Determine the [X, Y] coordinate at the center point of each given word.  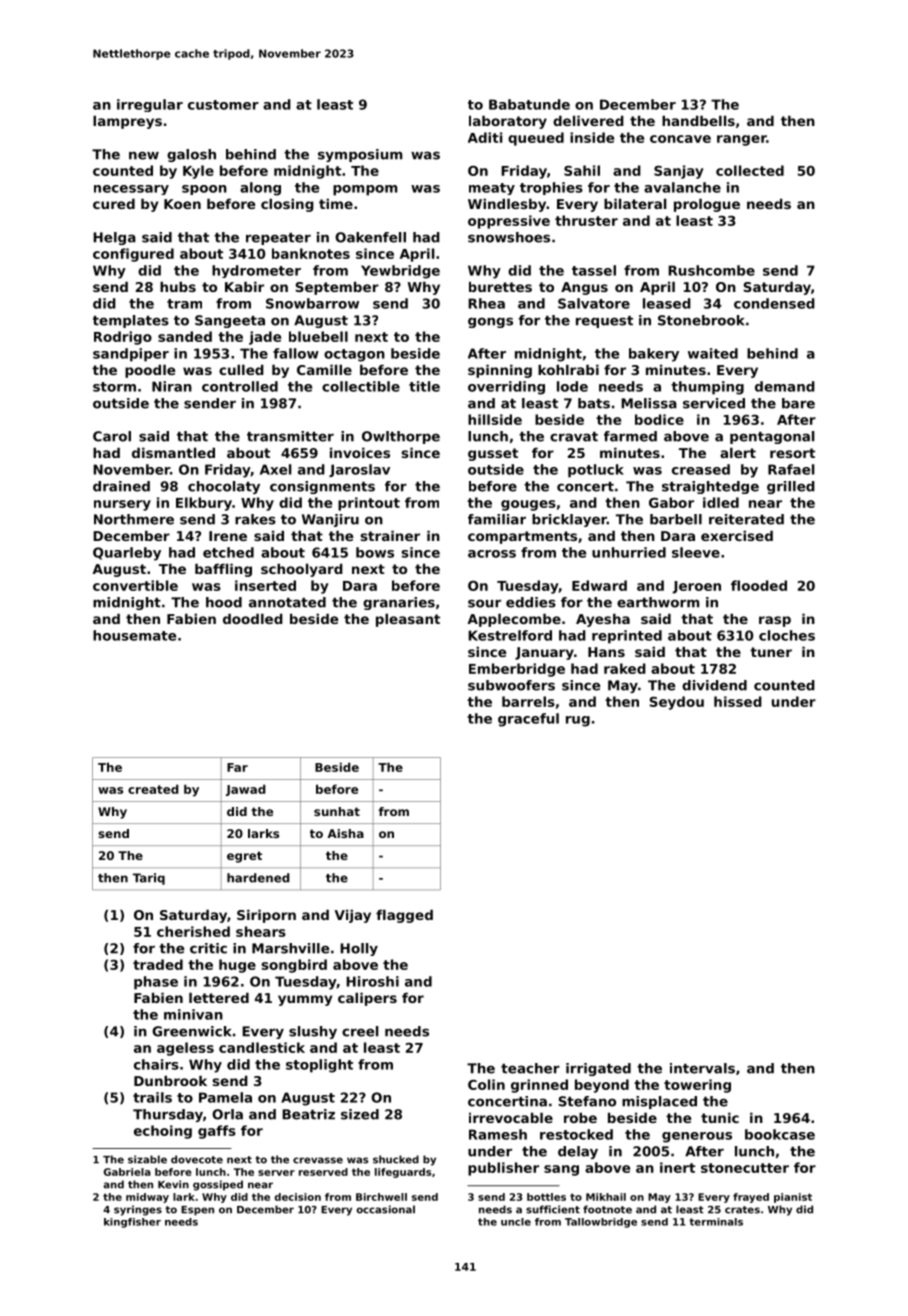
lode [572, 386]
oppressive [509, 222]
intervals [702, 1068]
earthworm [658, 602]
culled [241, 369]
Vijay [353, 916]
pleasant [408, 620]
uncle [516, 1222]
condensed [774, 303]
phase [156, 983]
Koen [182, 204]
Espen [197, 1211]
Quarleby [127, 554]
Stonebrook [701, 320]
